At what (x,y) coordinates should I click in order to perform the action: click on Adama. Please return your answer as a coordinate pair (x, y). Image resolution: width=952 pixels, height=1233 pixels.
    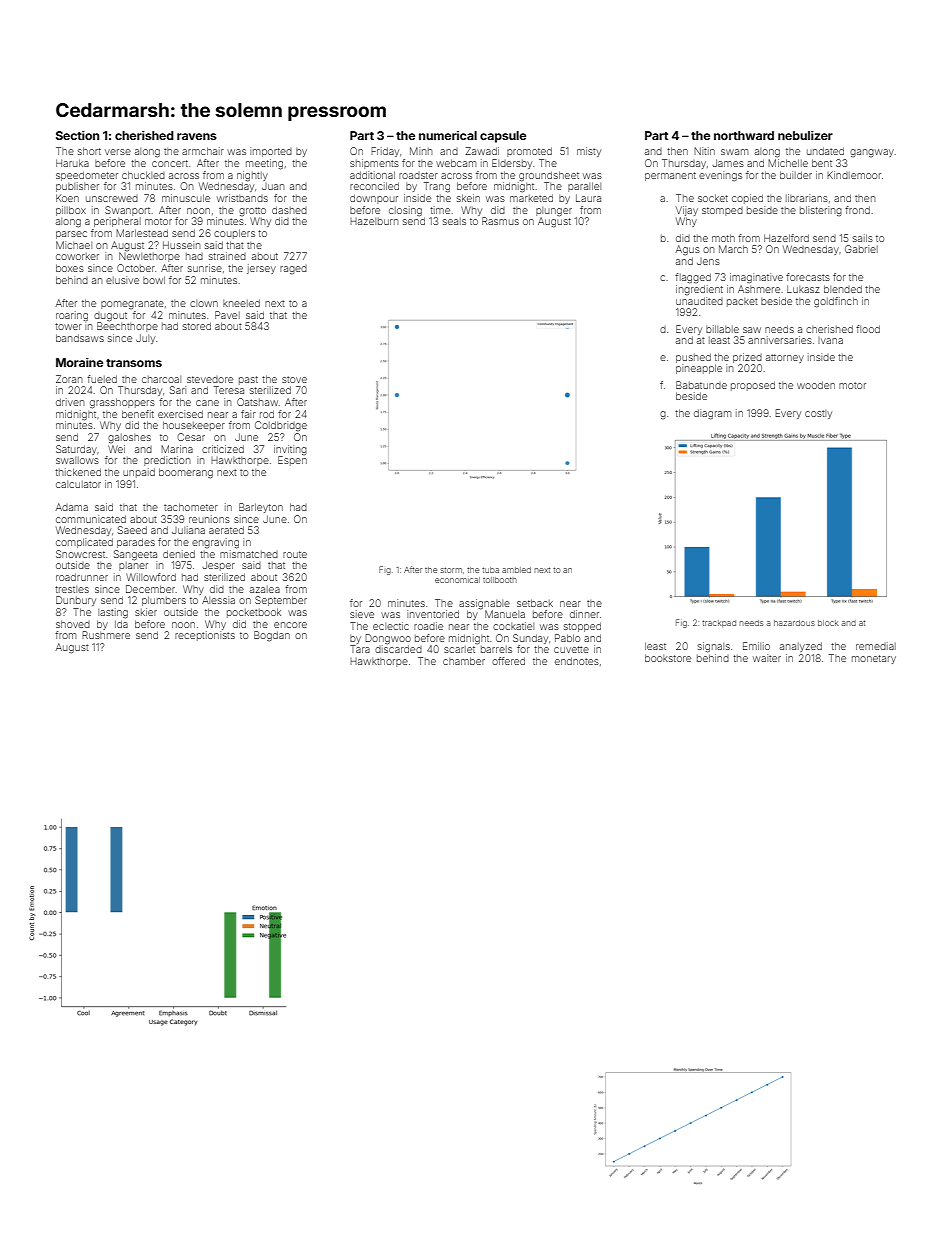
    Looking at the image, I should click on (72, 507).
